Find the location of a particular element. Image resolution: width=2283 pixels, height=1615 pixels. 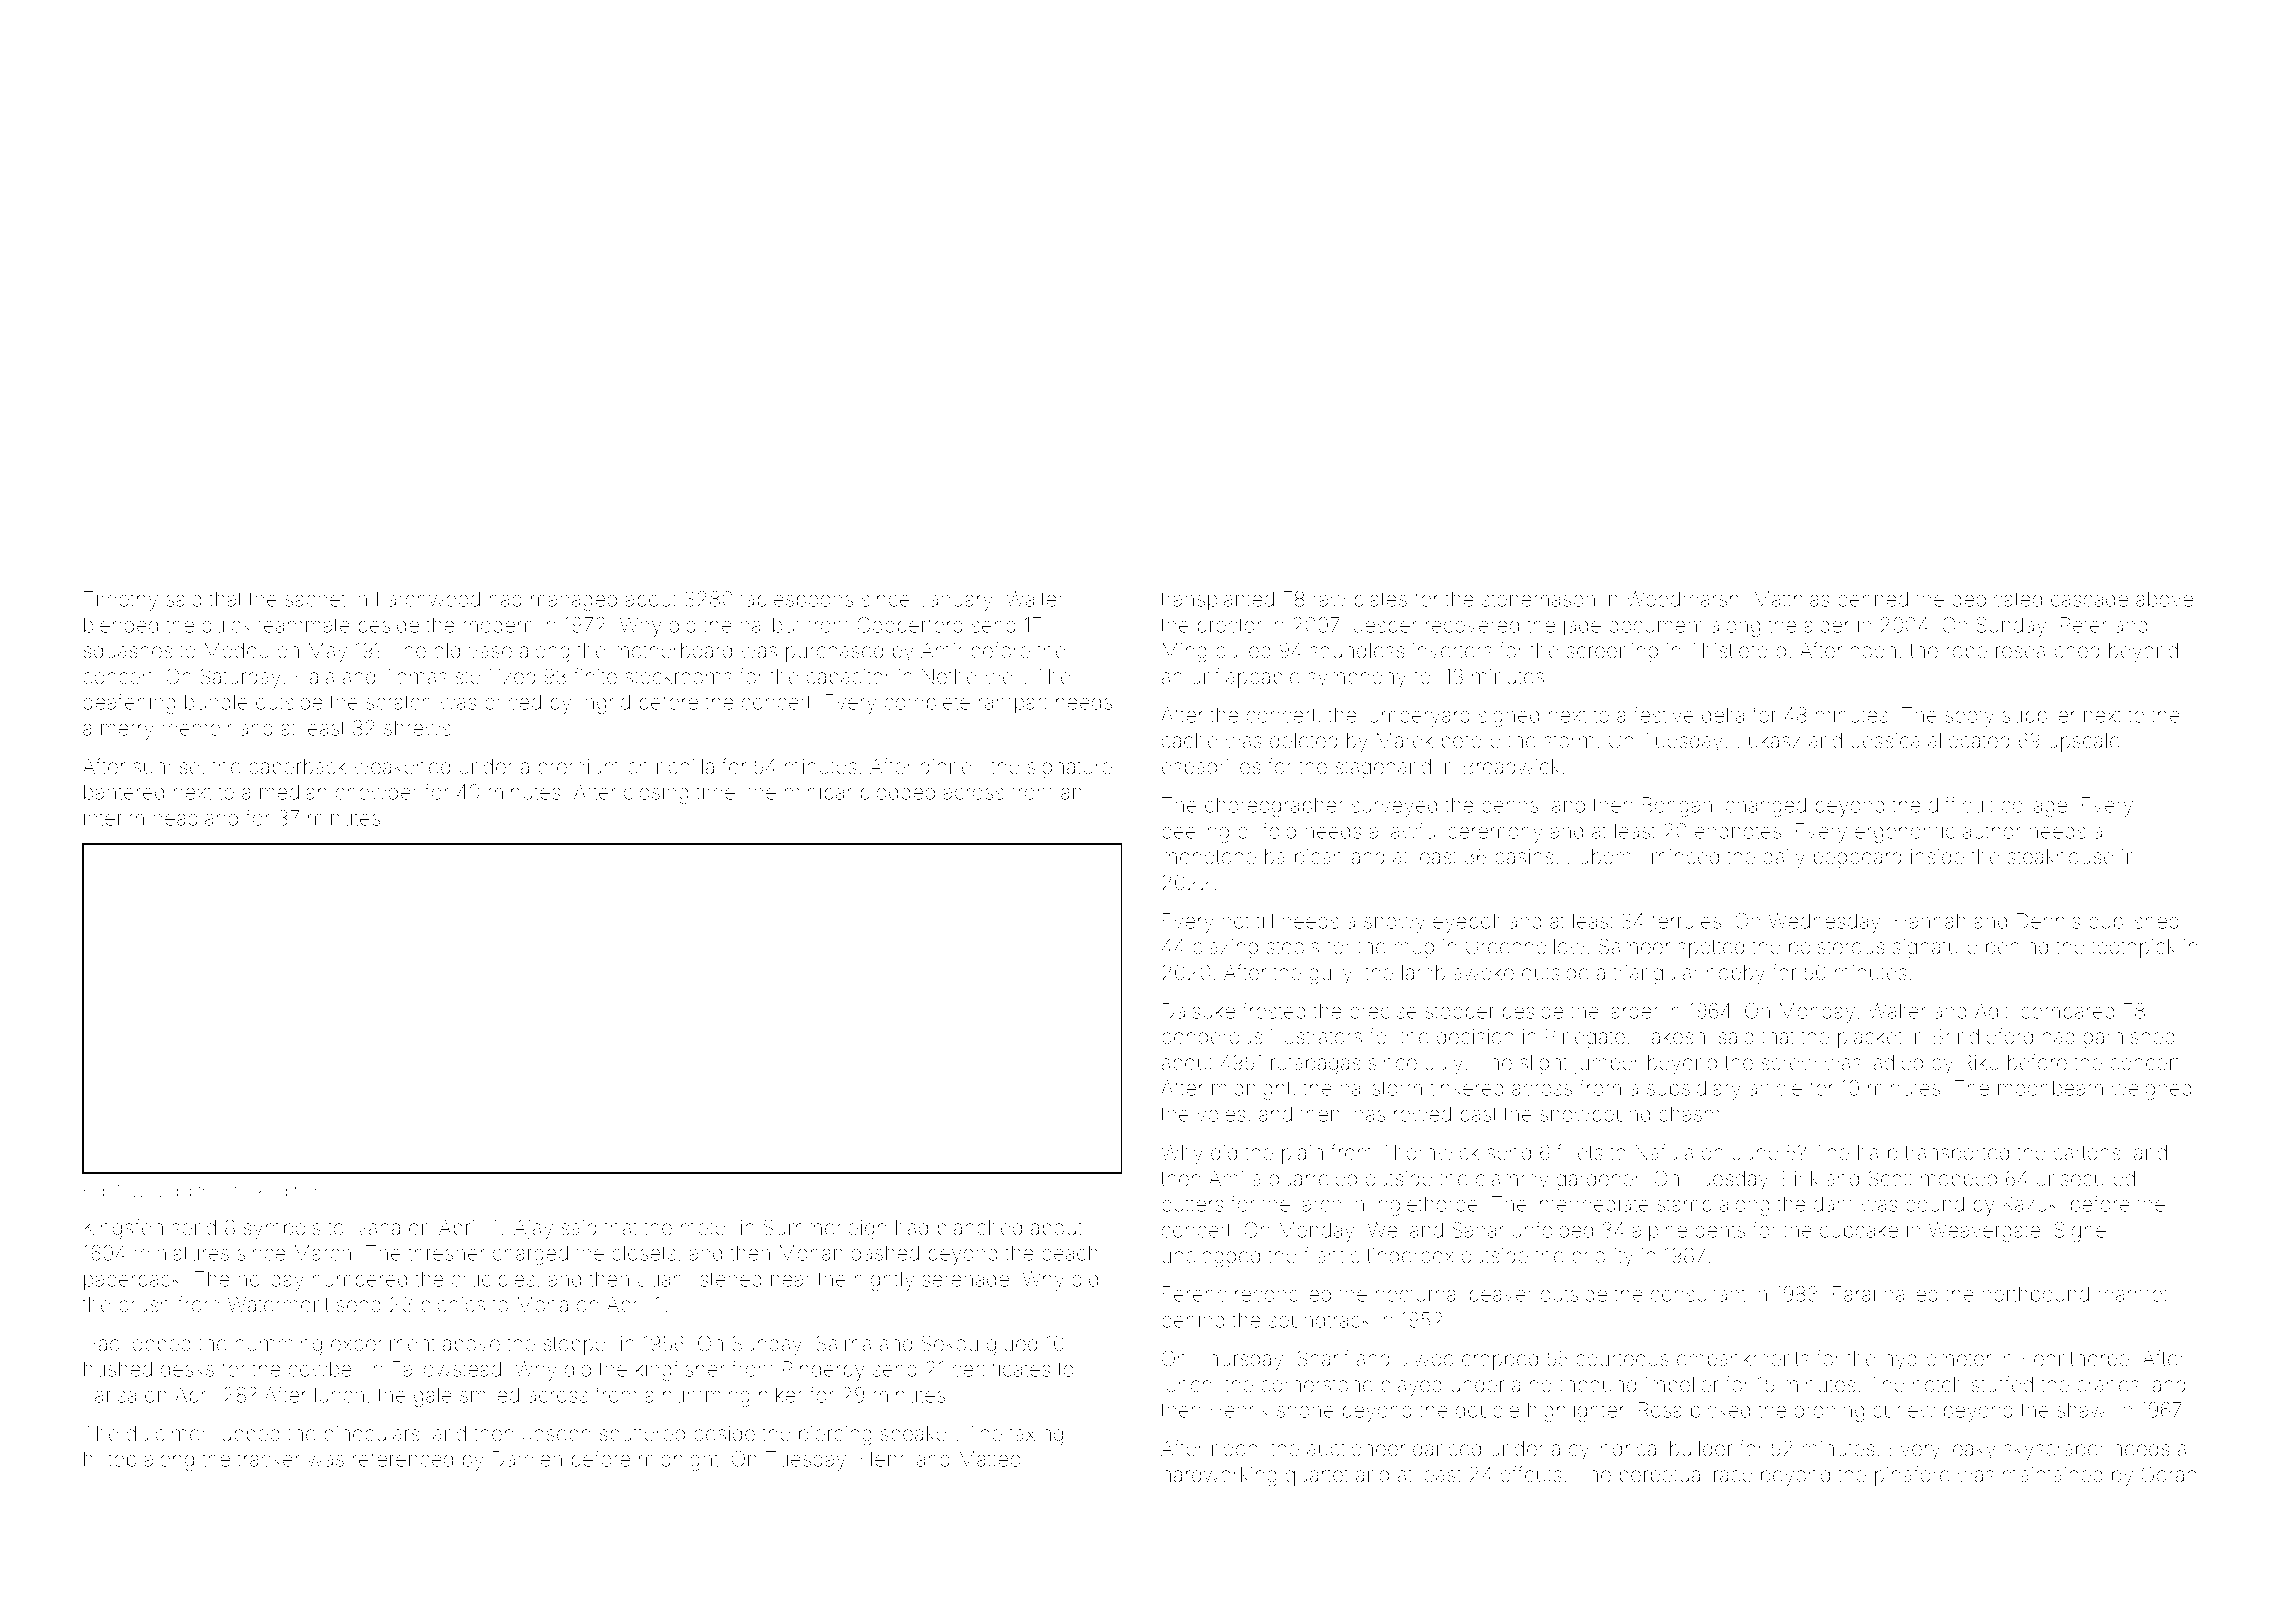

Hao is located at coordinates (102, 1343).
